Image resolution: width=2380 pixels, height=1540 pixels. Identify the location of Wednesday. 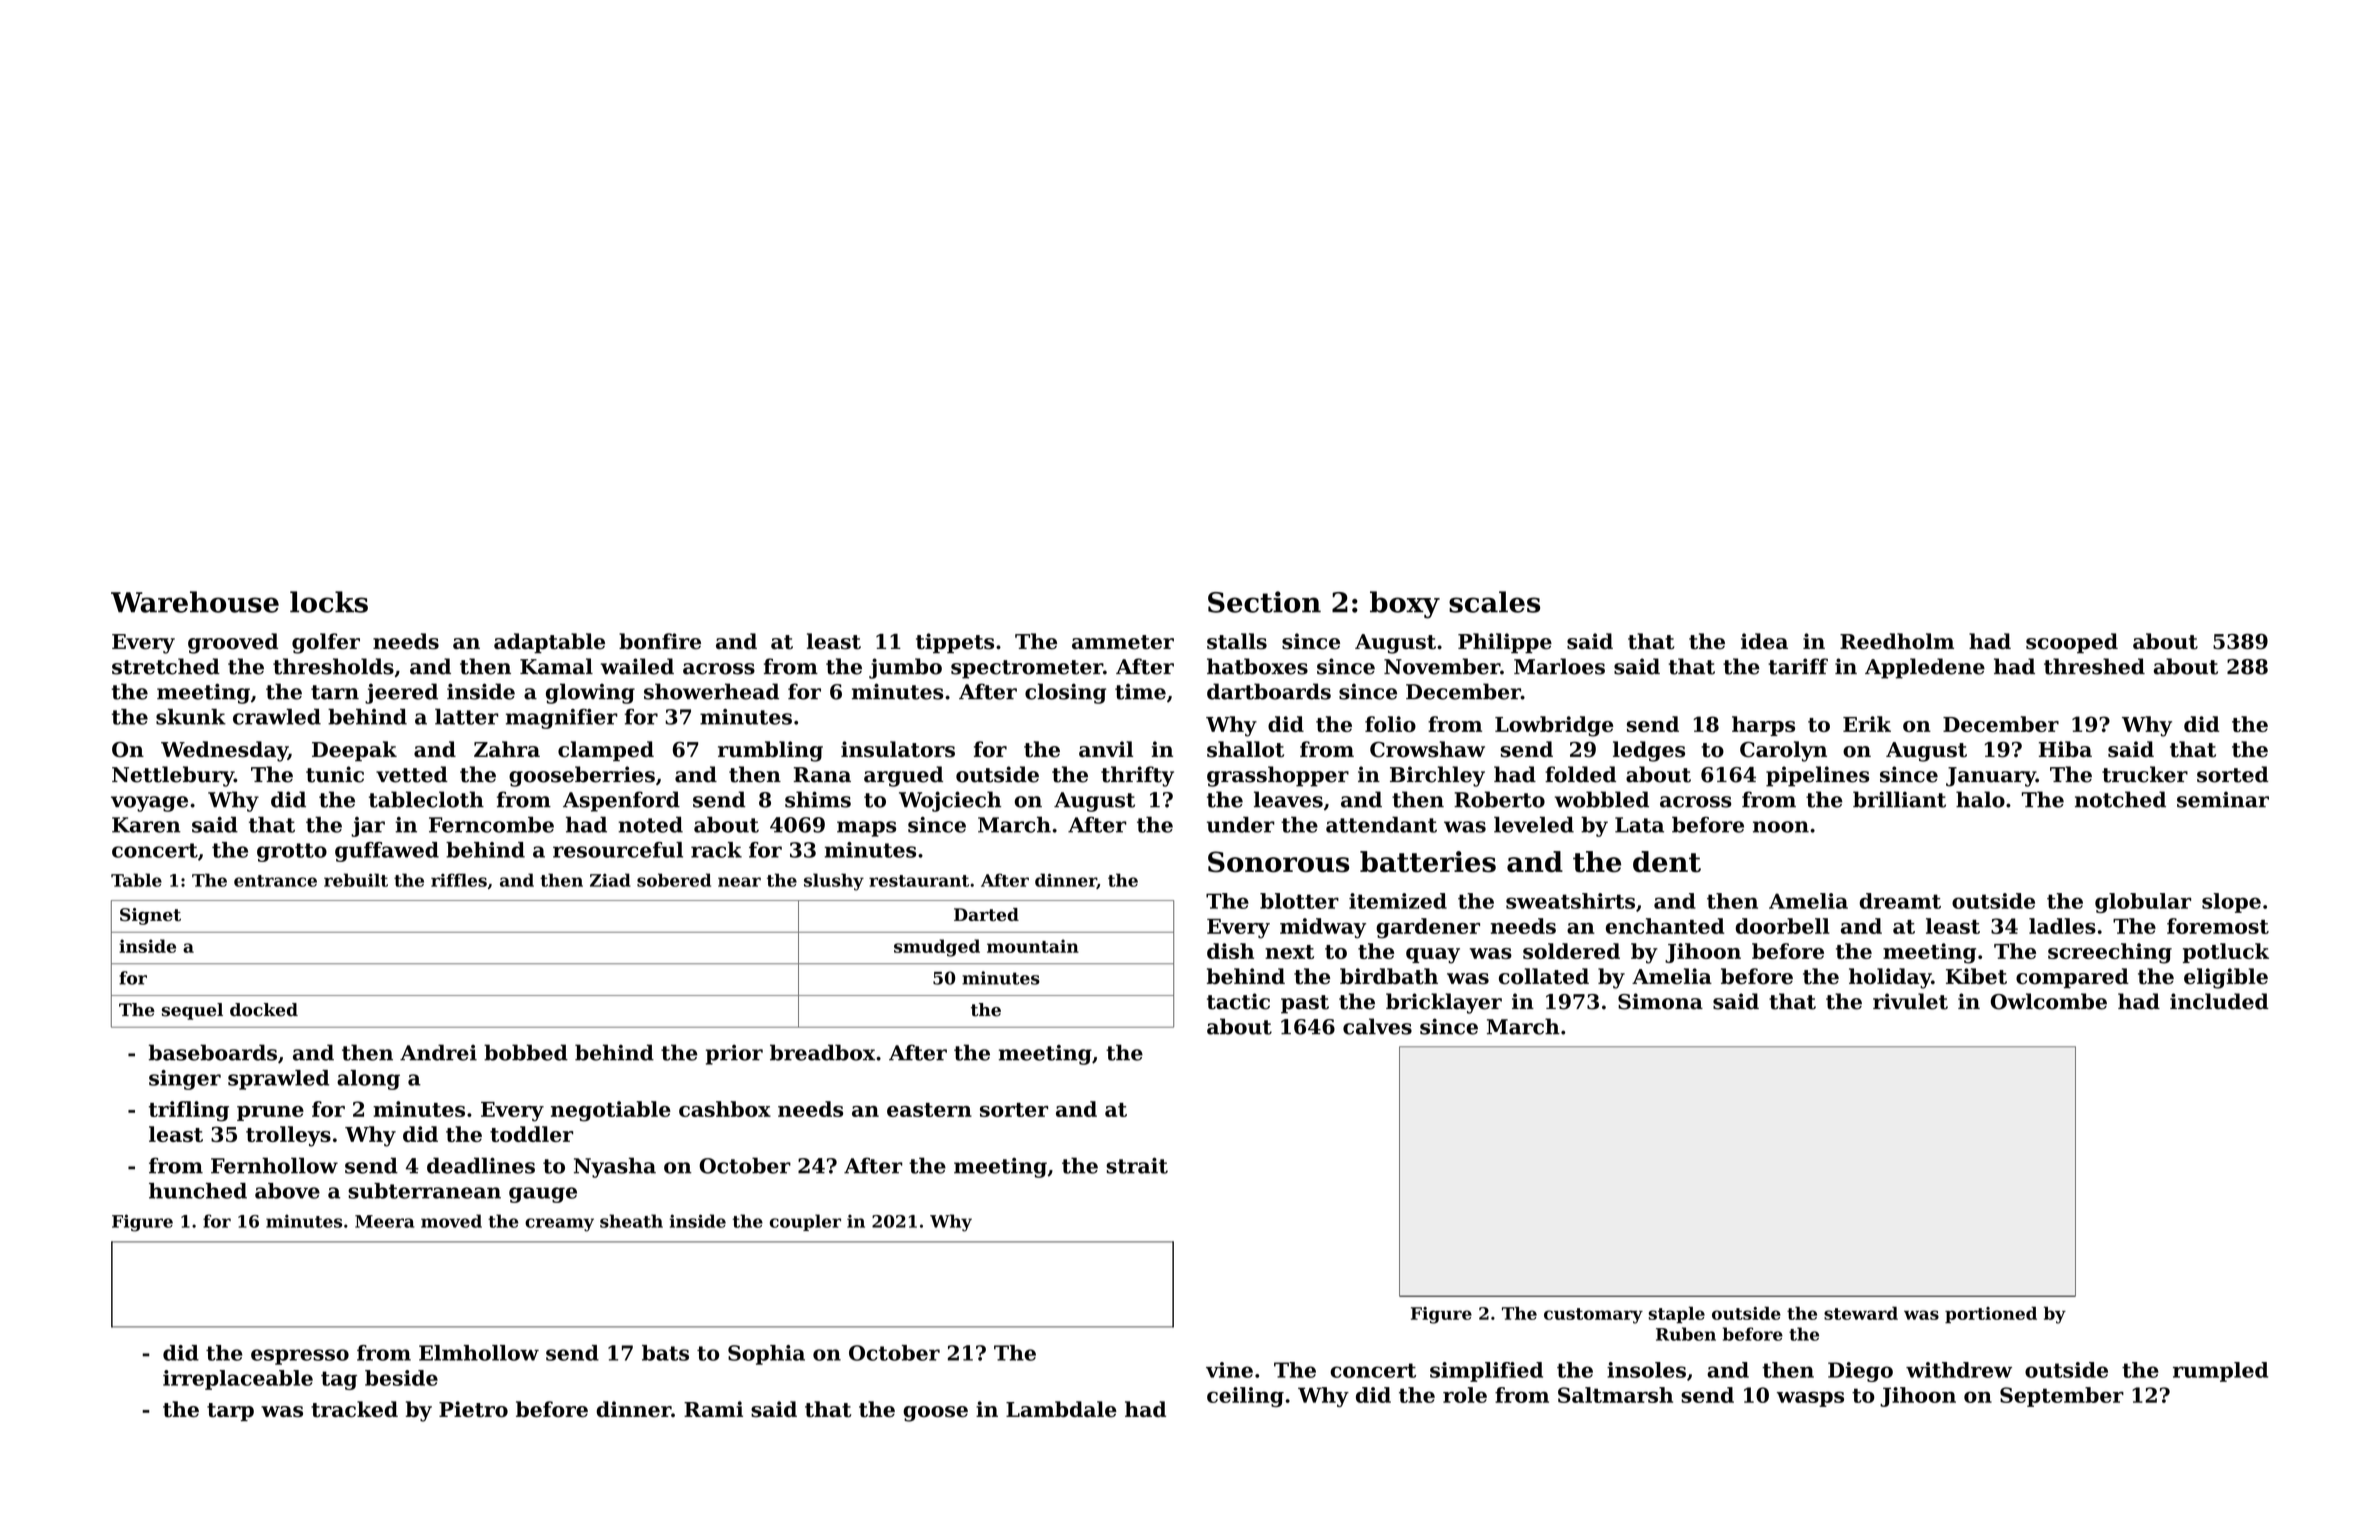
(224, 751).
